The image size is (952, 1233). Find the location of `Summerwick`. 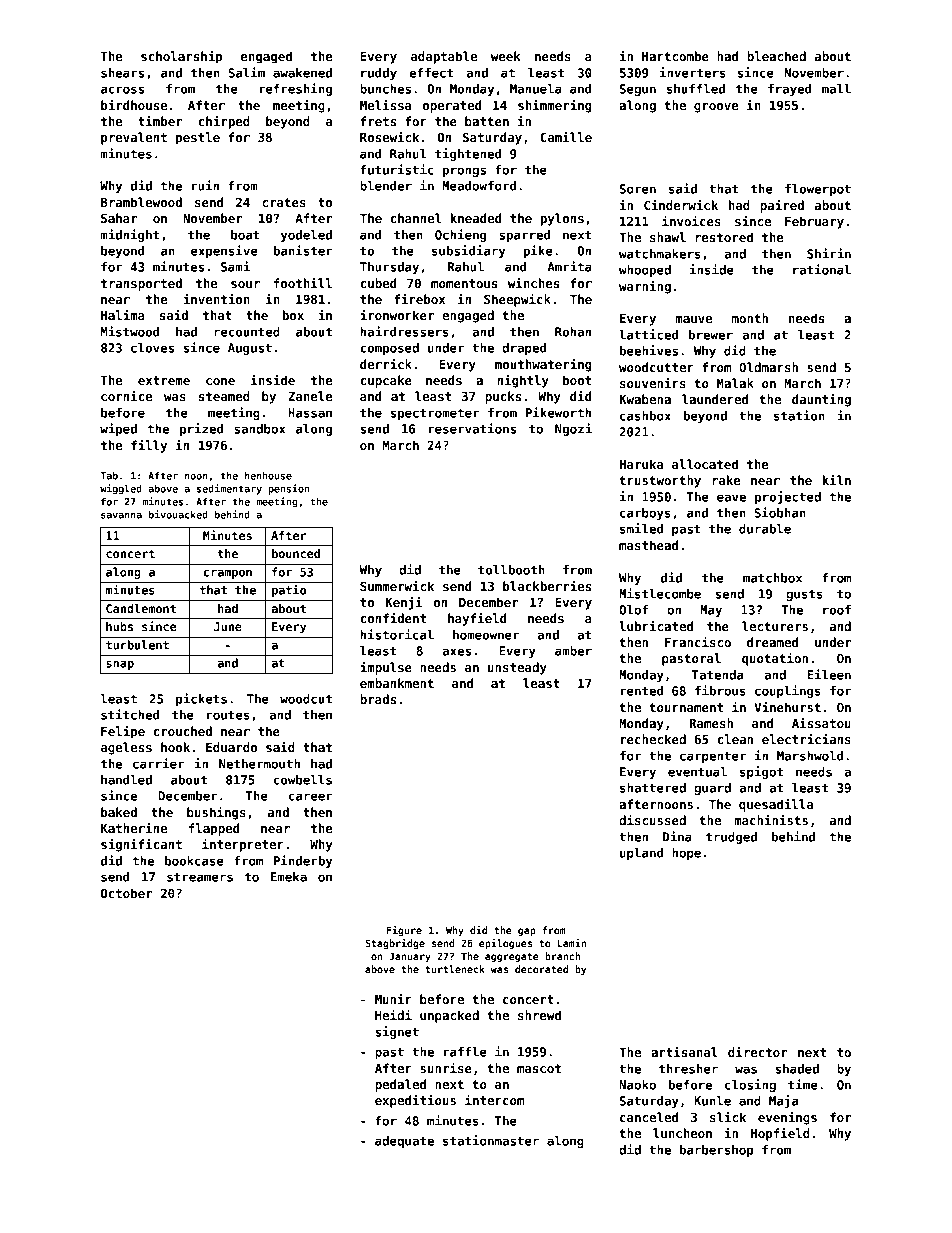

Summerwick is located at coordinates (397, 586).
